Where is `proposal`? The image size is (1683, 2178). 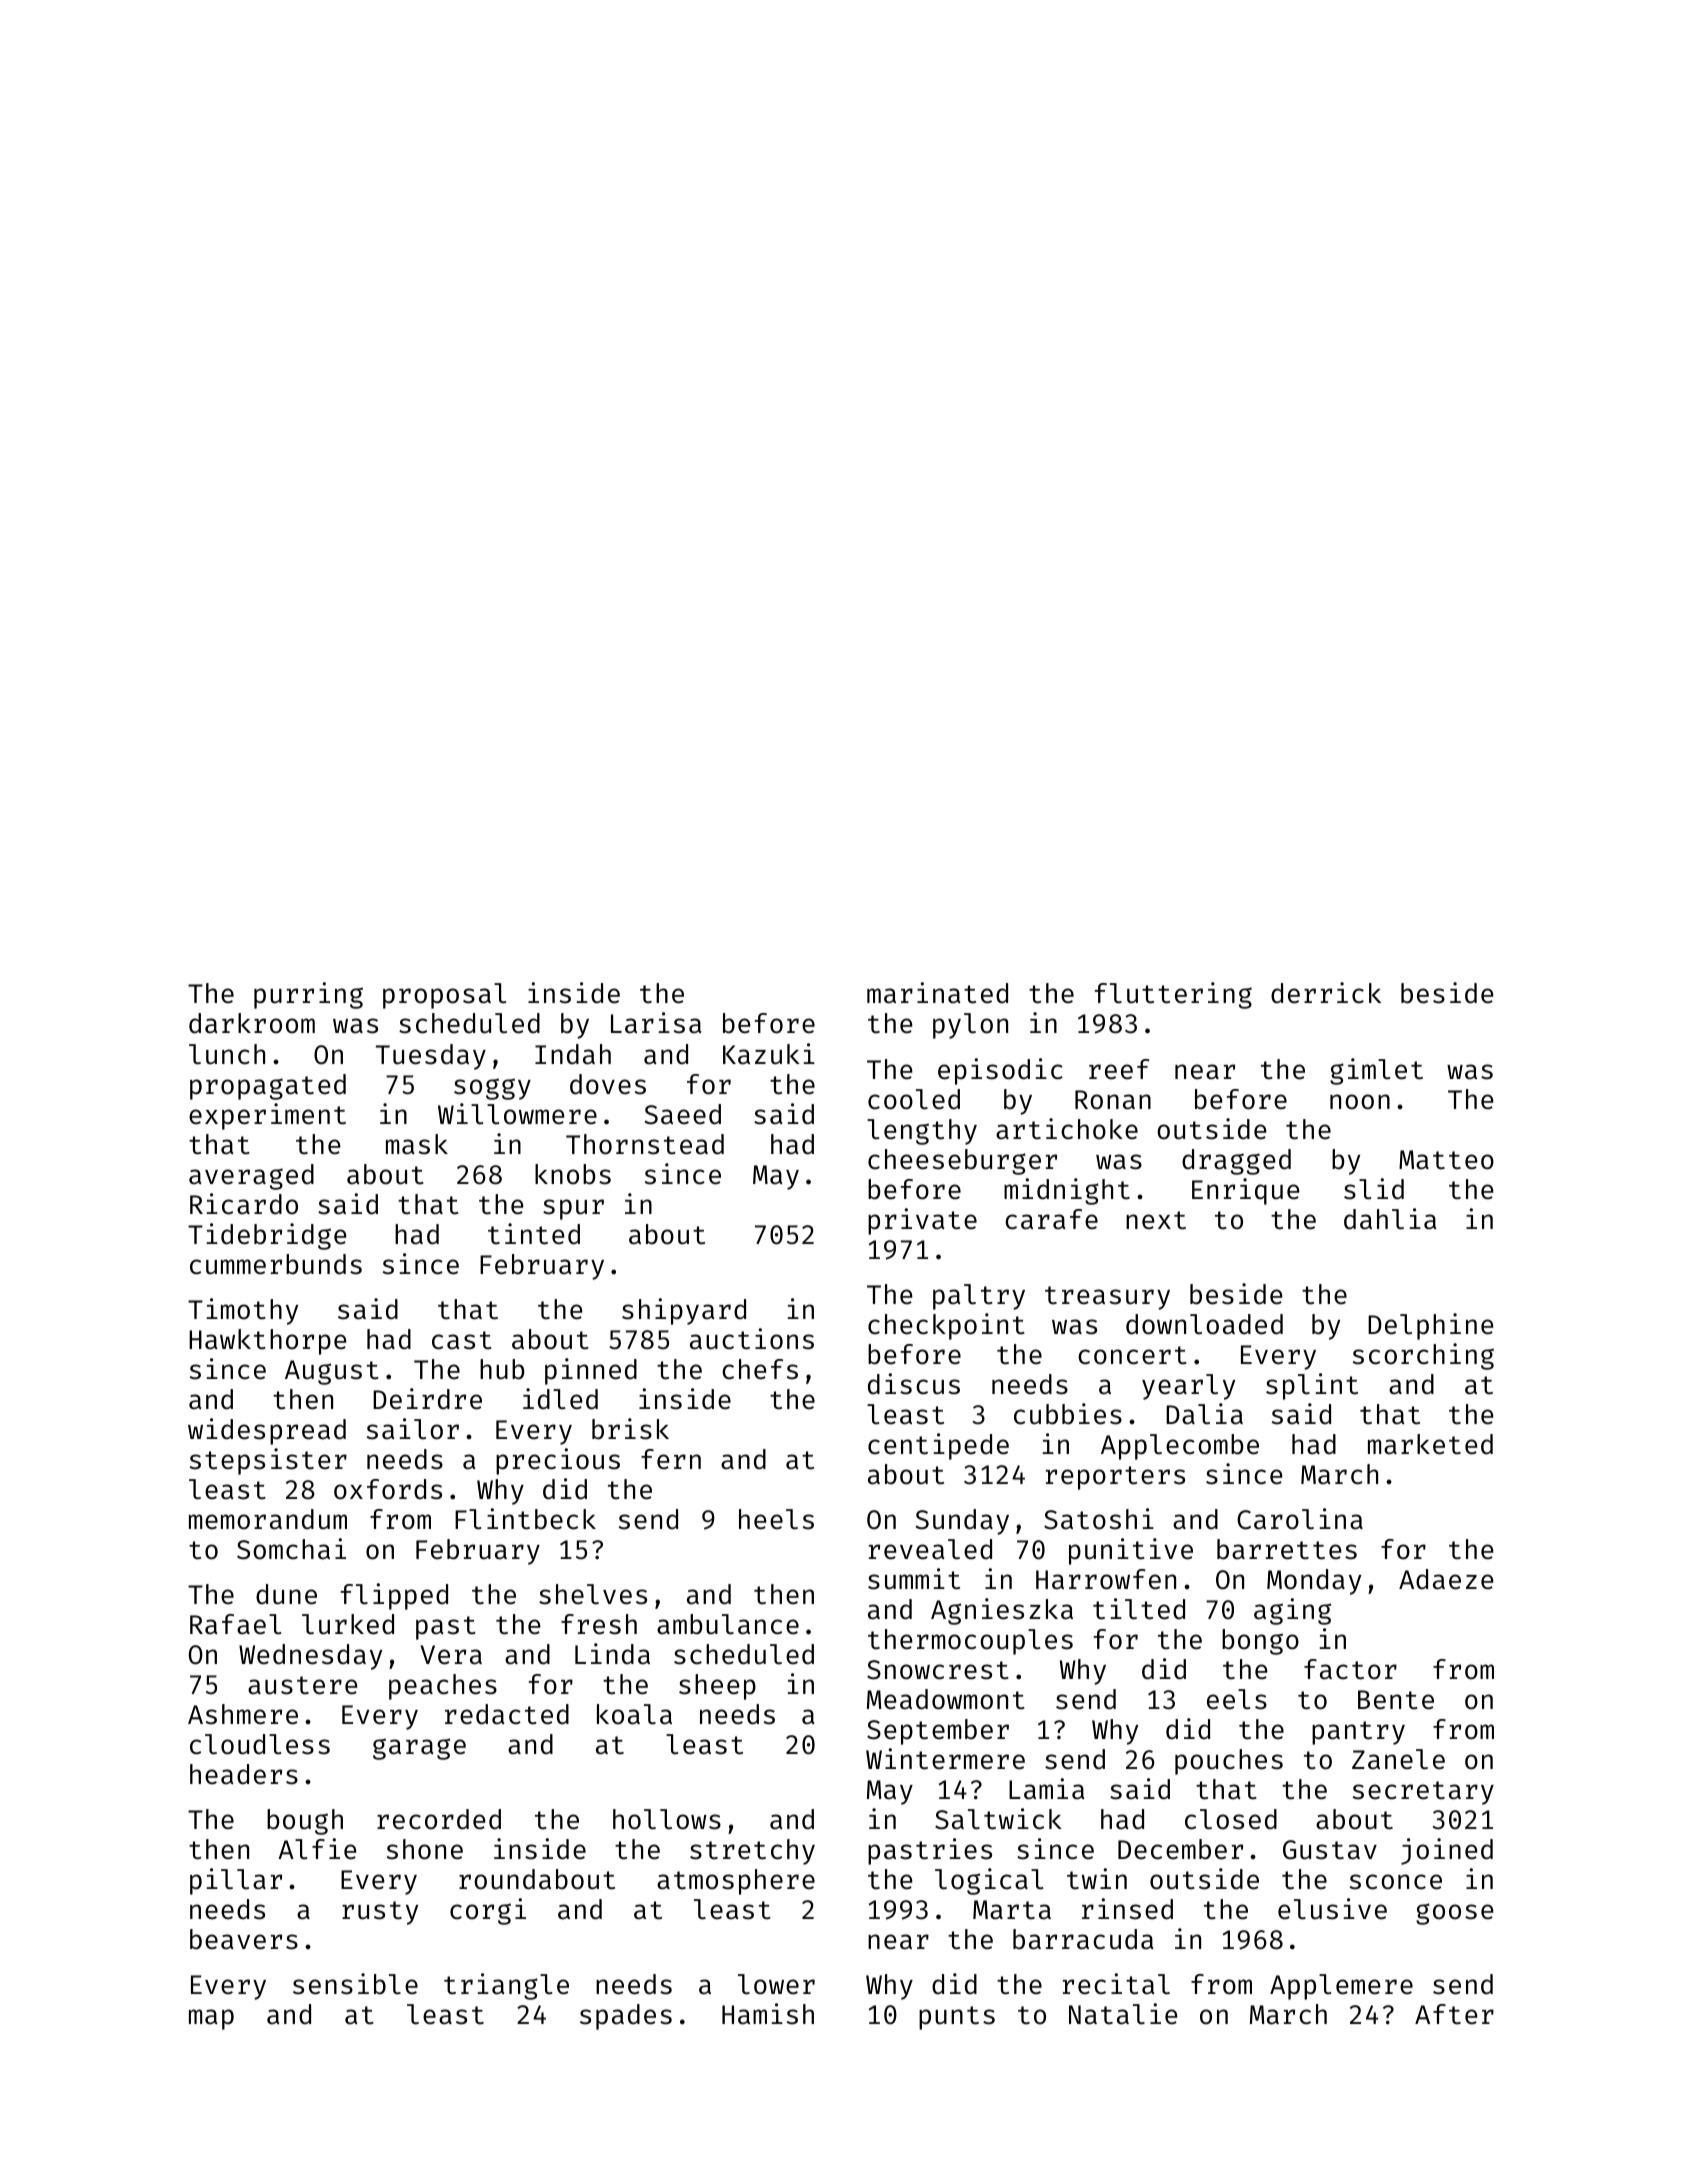
proposal is located at coordinates (445, 996).
